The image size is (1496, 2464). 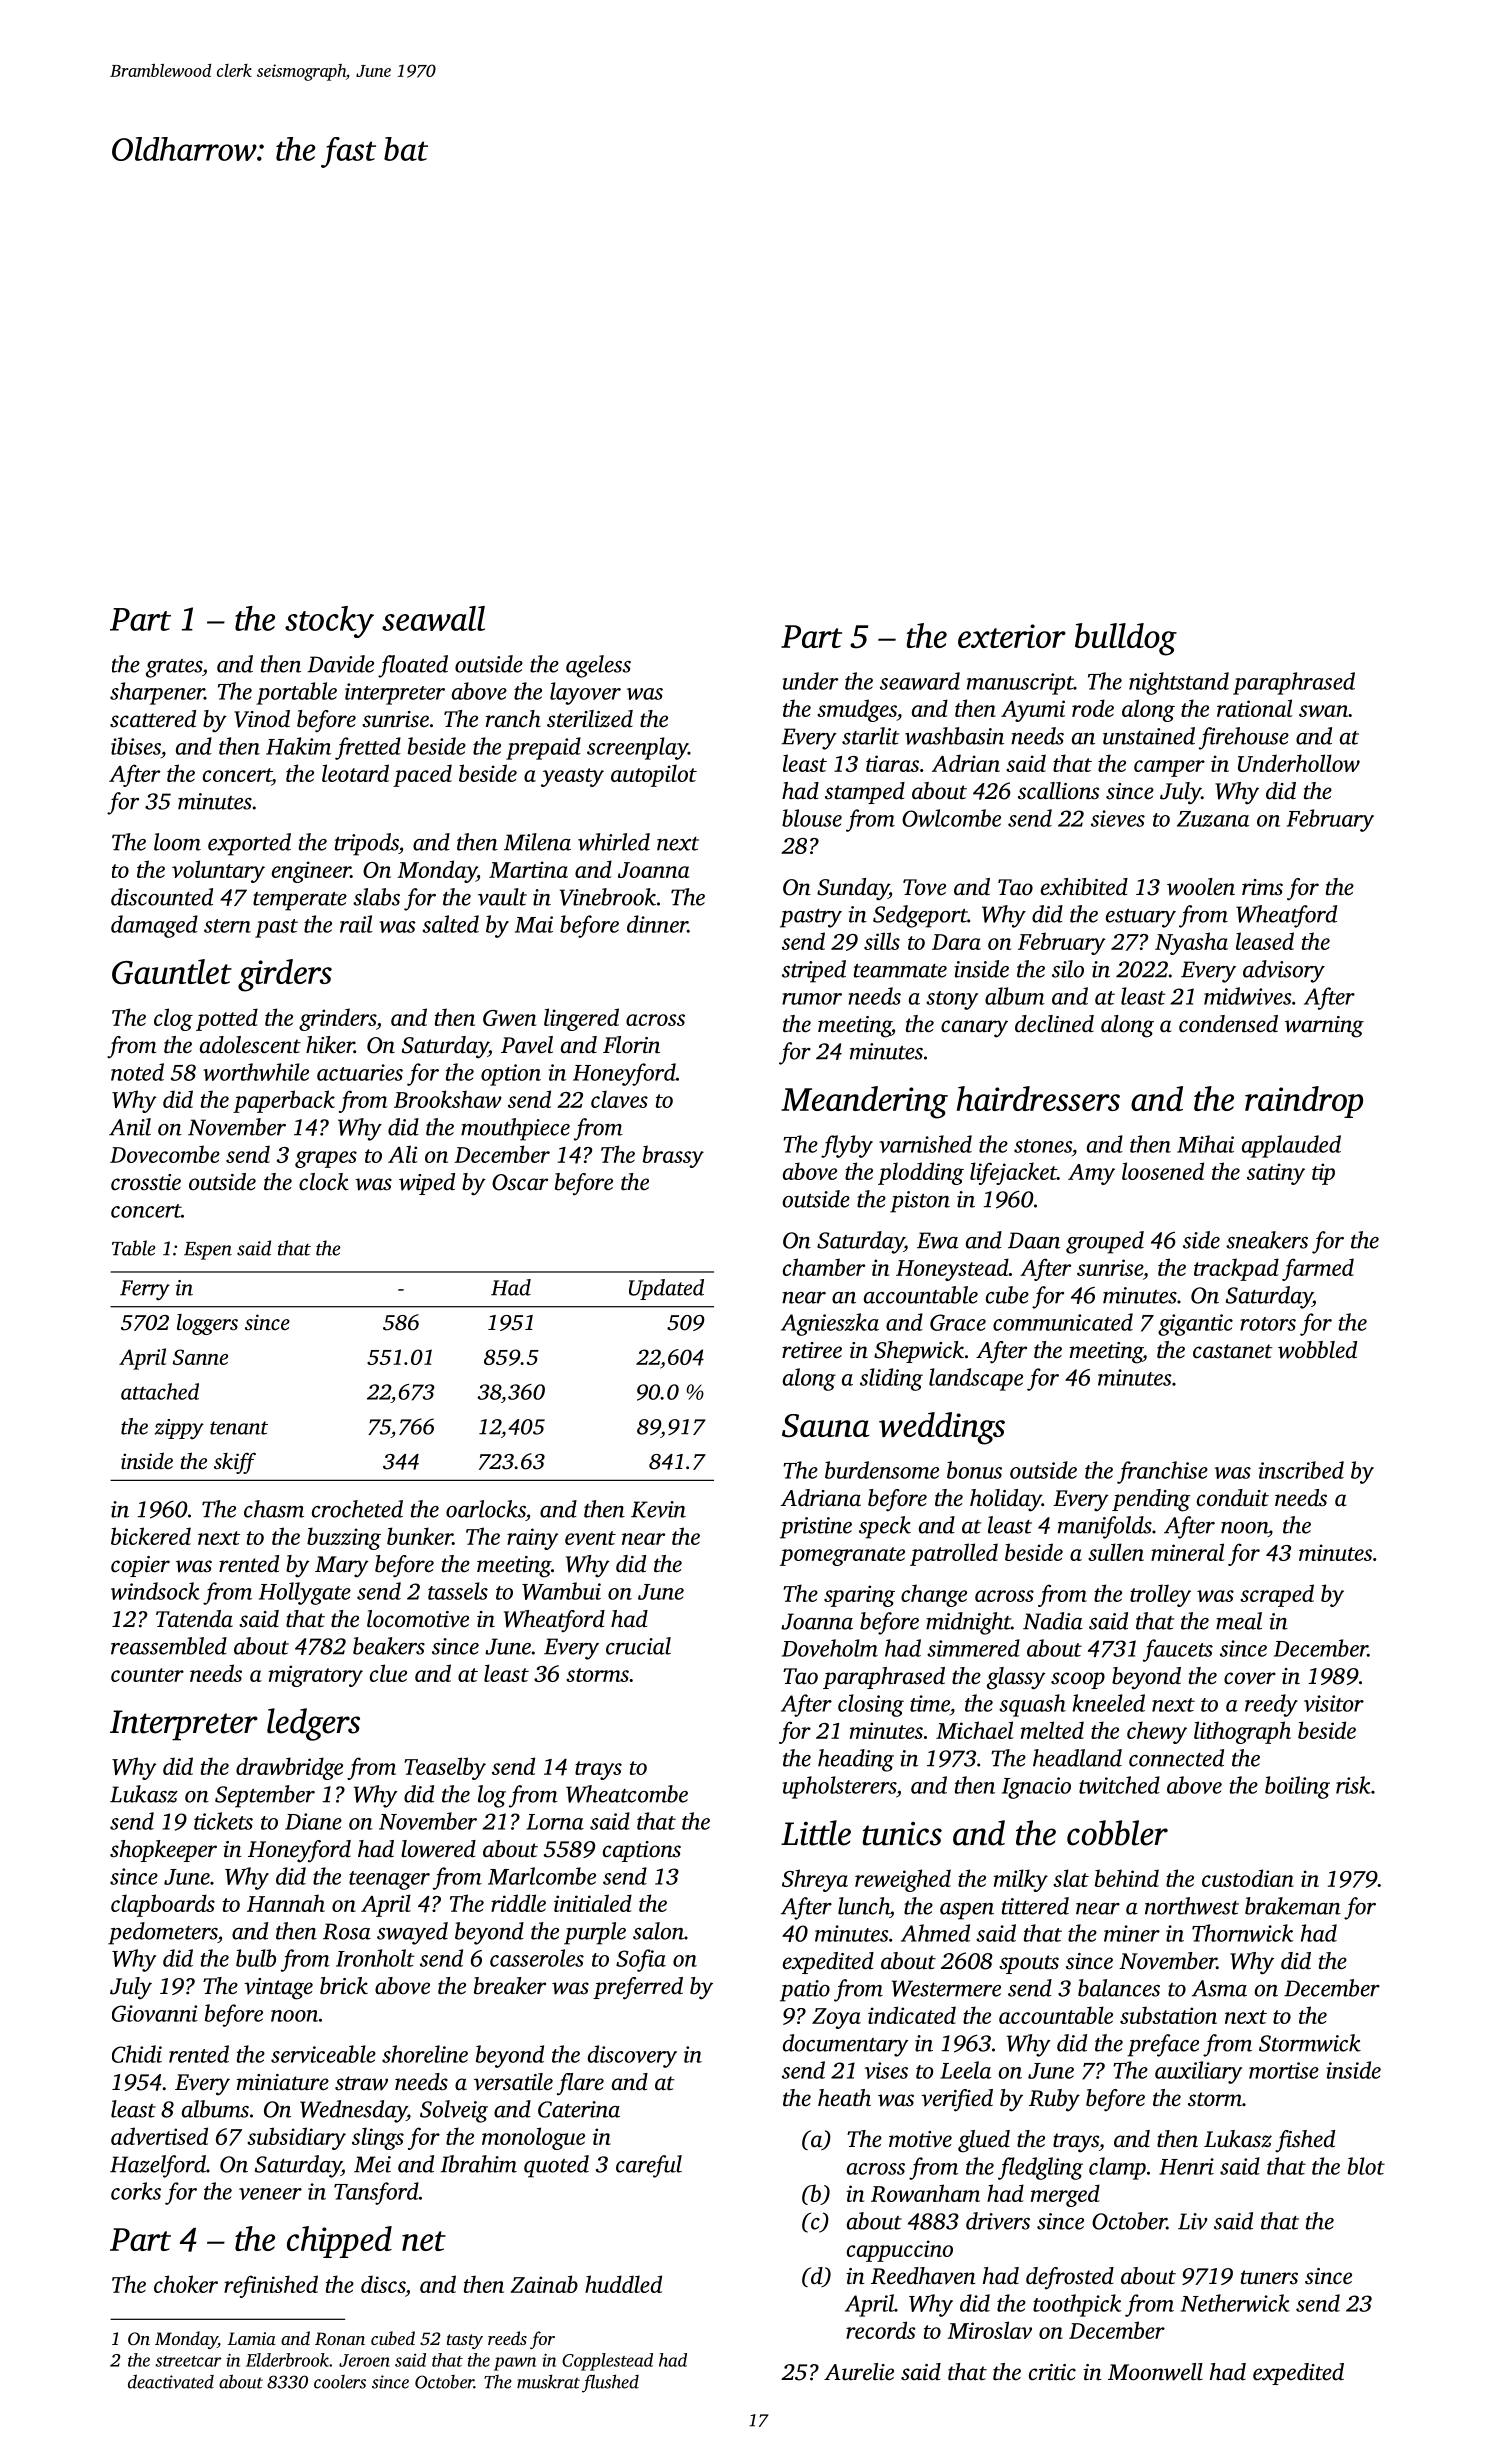 I want to click on heading, so click(x=856, y=1760).
